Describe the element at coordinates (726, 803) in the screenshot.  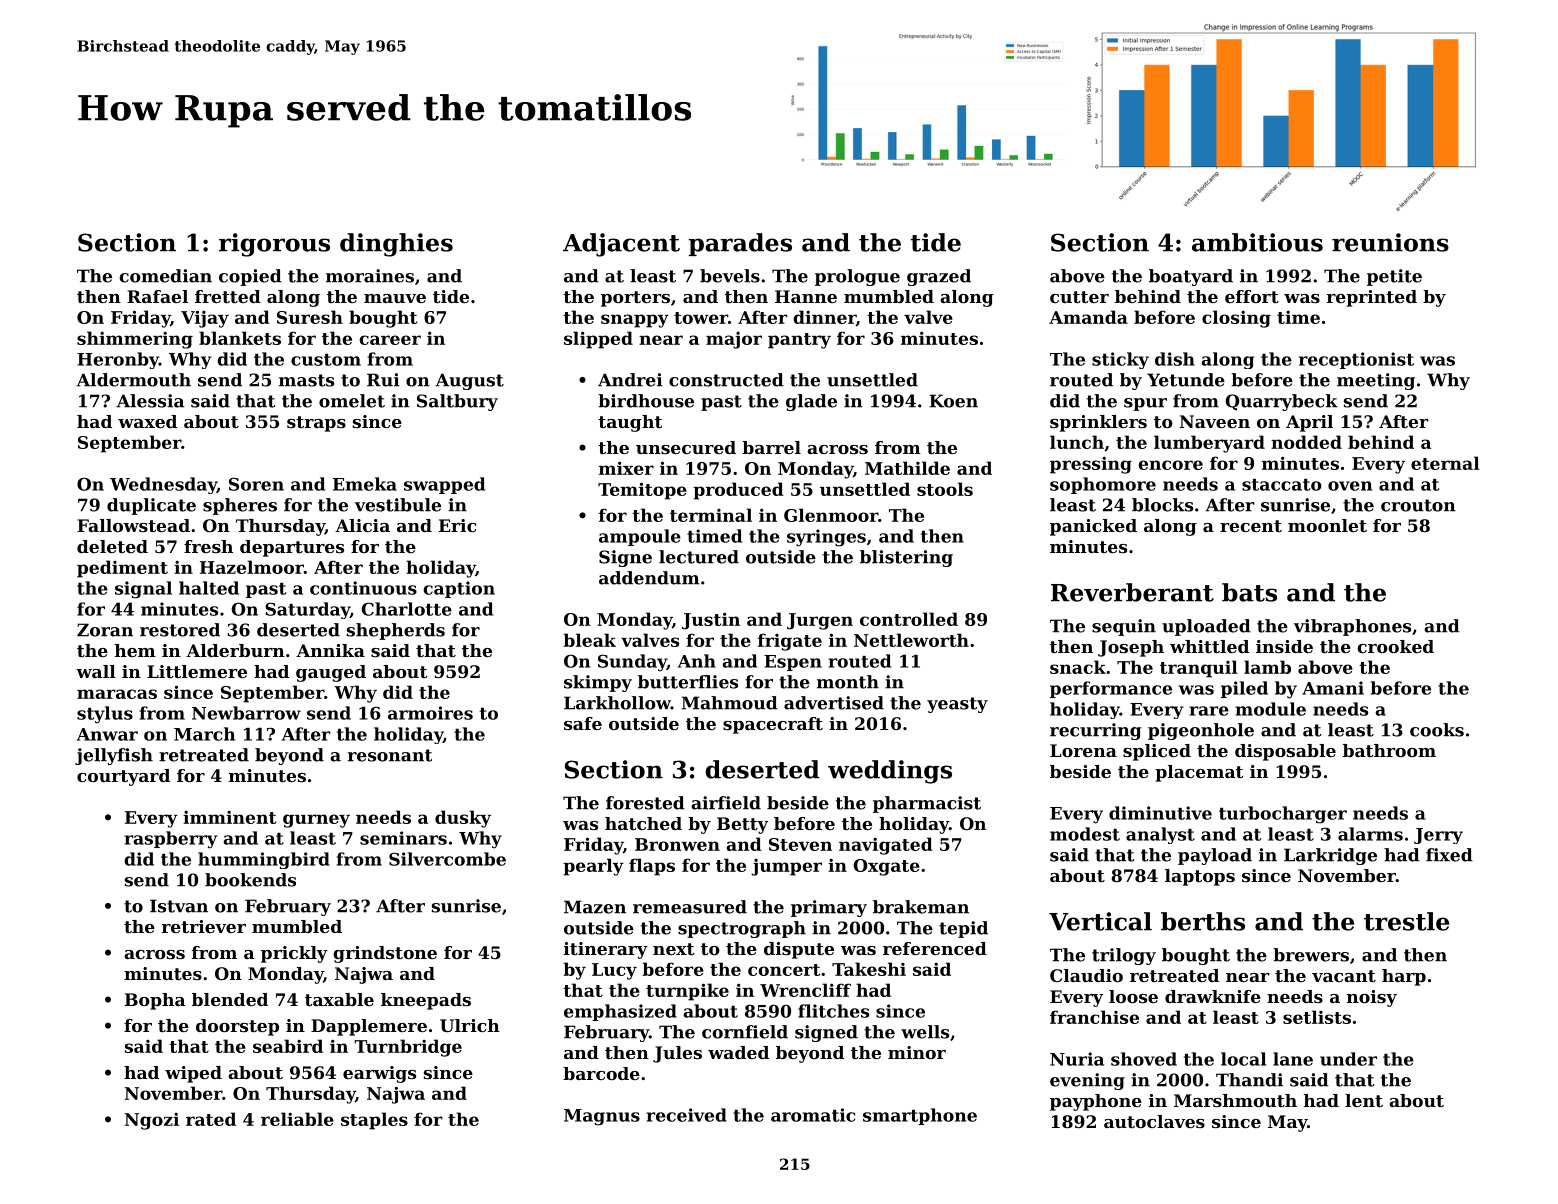
I see `airfield` at that location.
